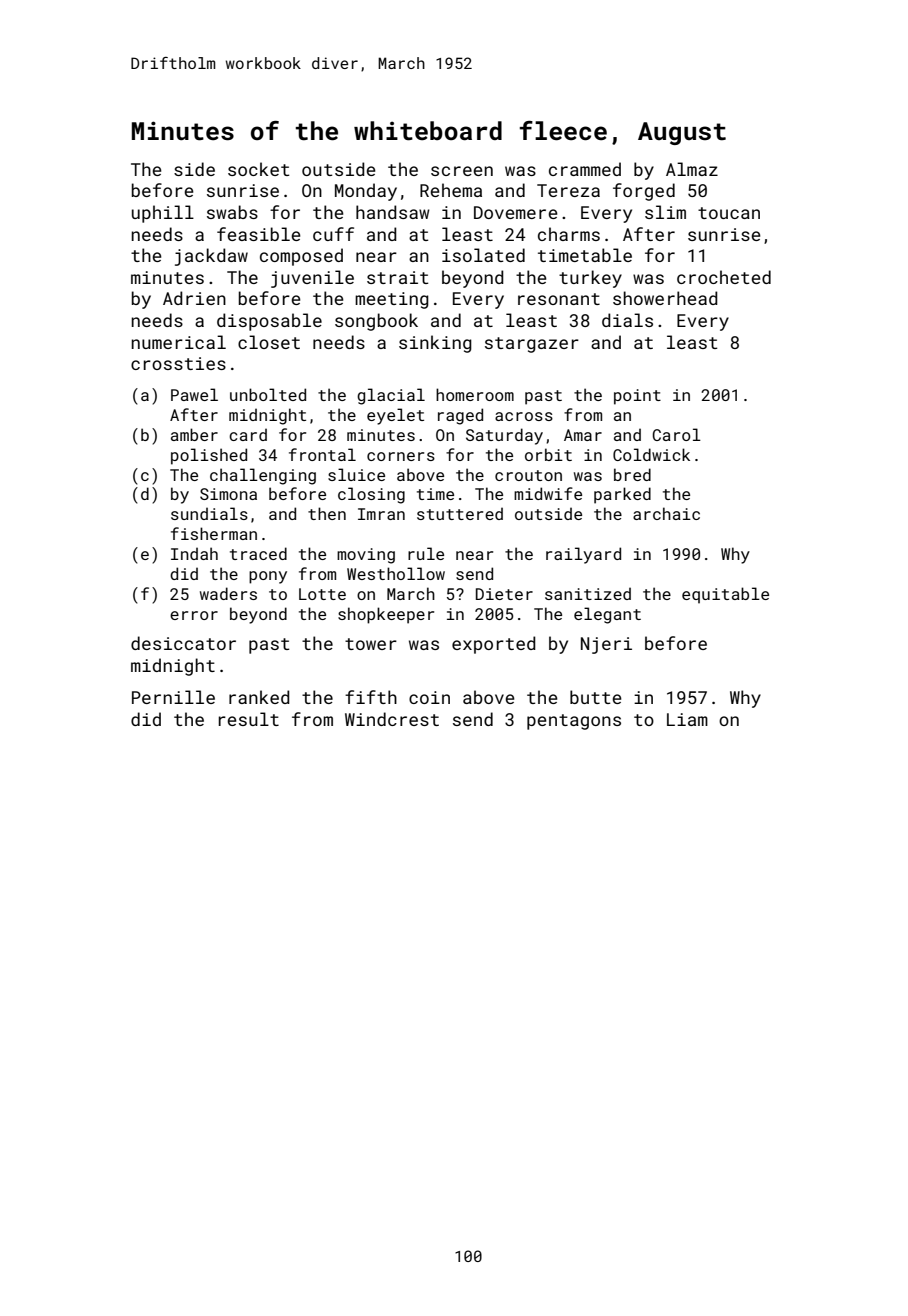 The width and height of the image is (908, 1316). Describe the element at coordinates (392, 719) in the image. I see `Windcrest` at that location.
